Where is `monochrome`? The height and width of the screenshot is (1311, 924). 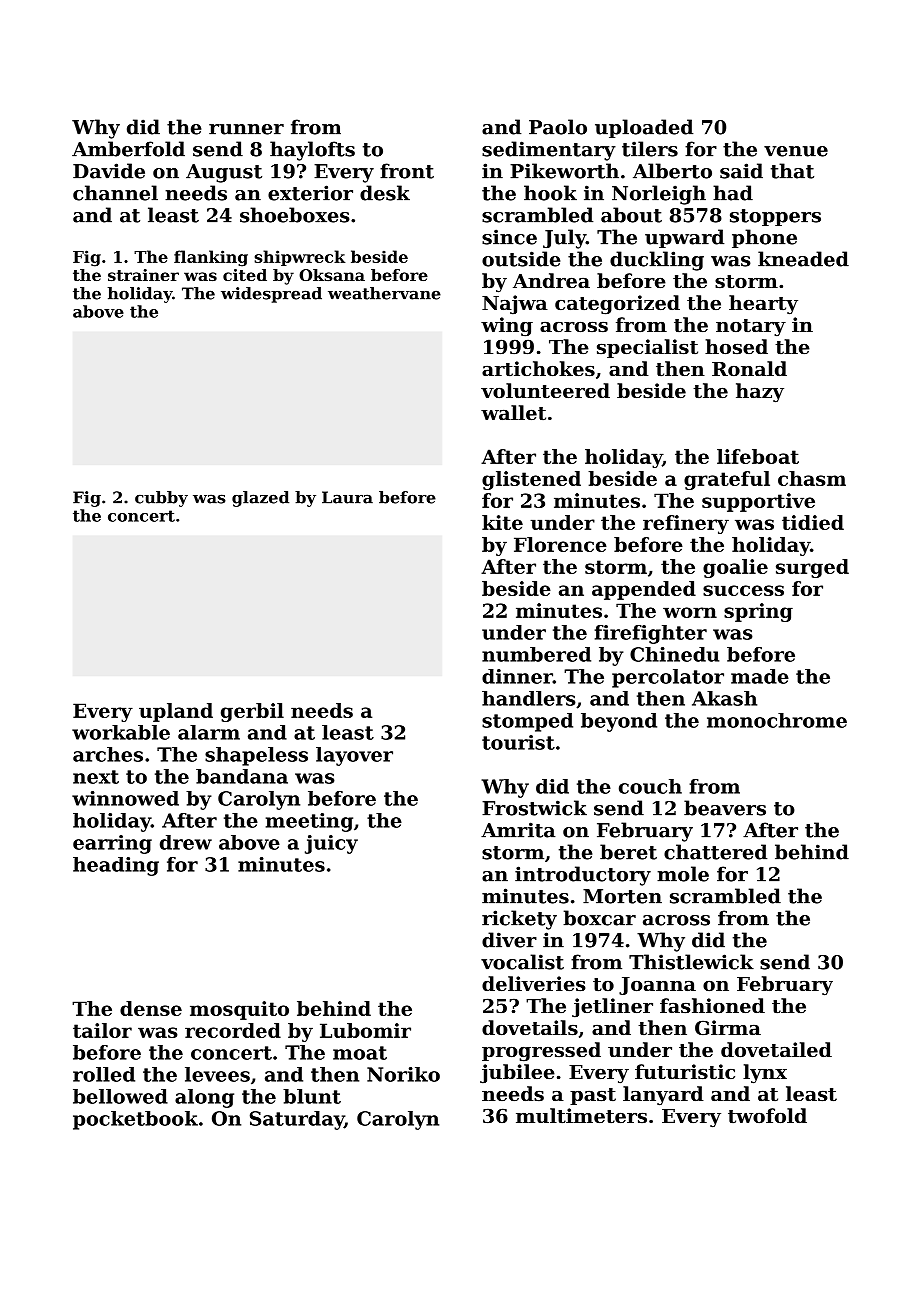
monochrome is located at coordinates (777, 720).
